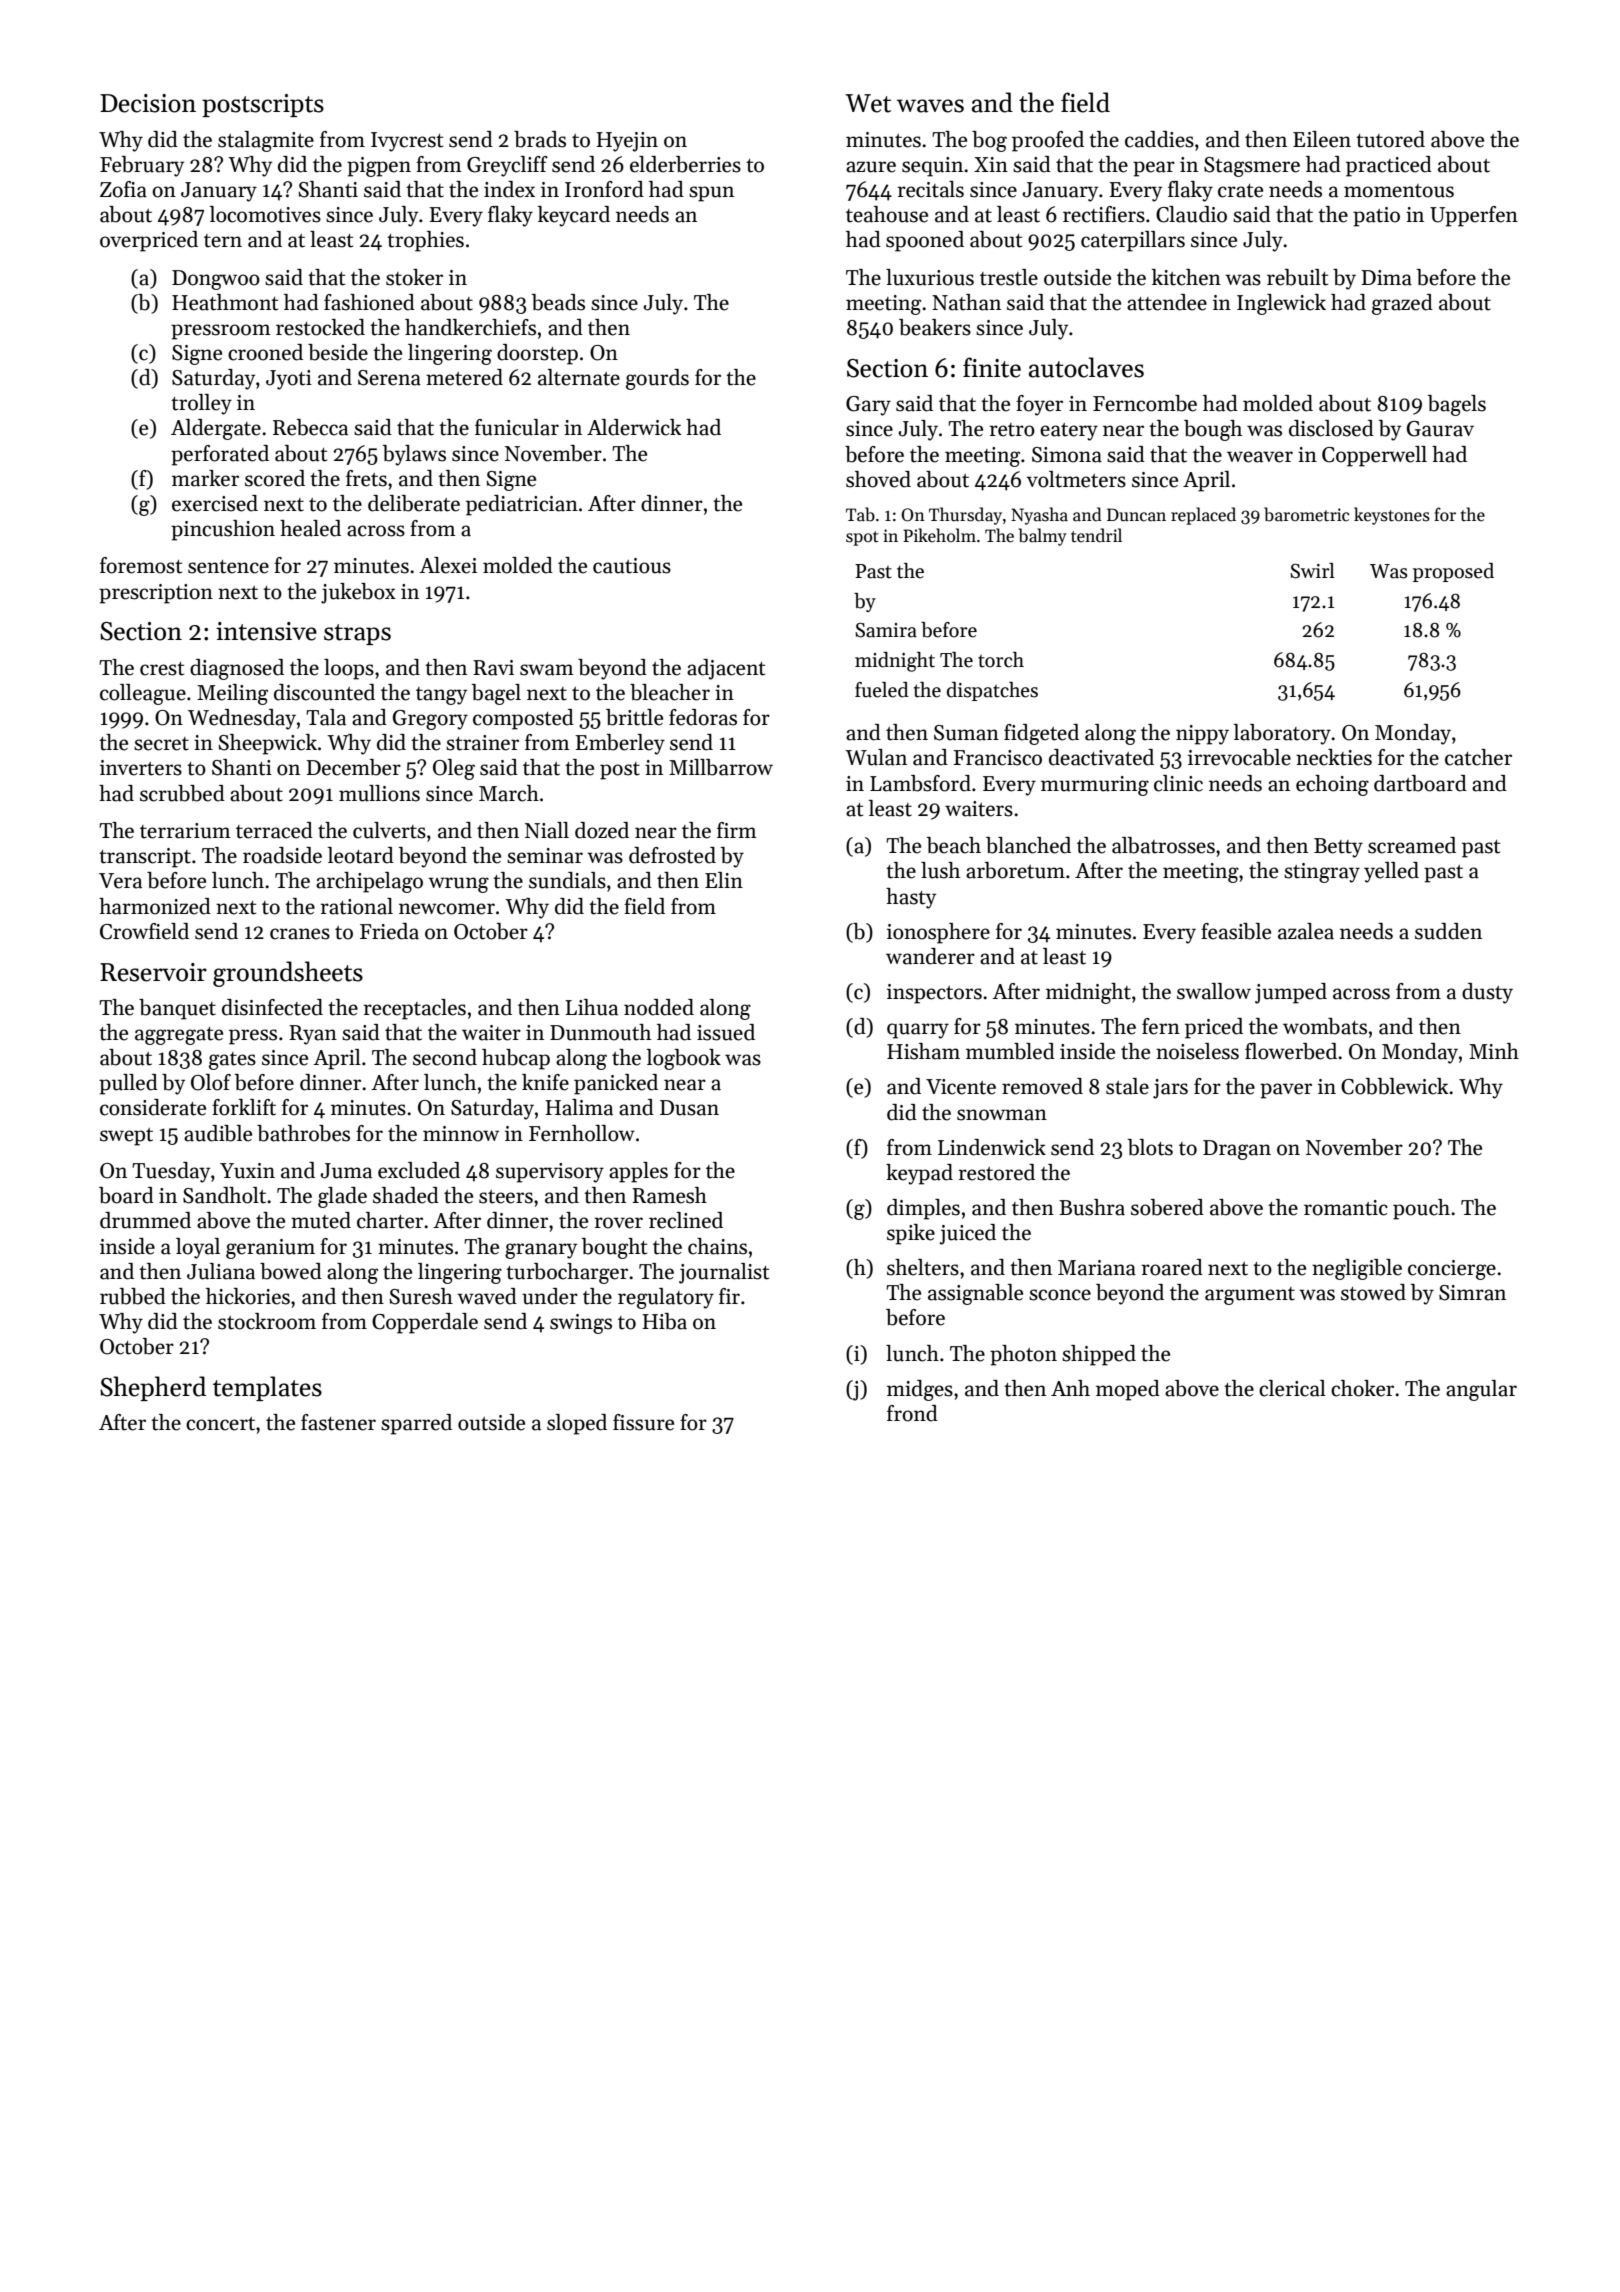 This screenshot has width=1620, height=2292. I want to click on Gaurav, so click(1440, 429).
